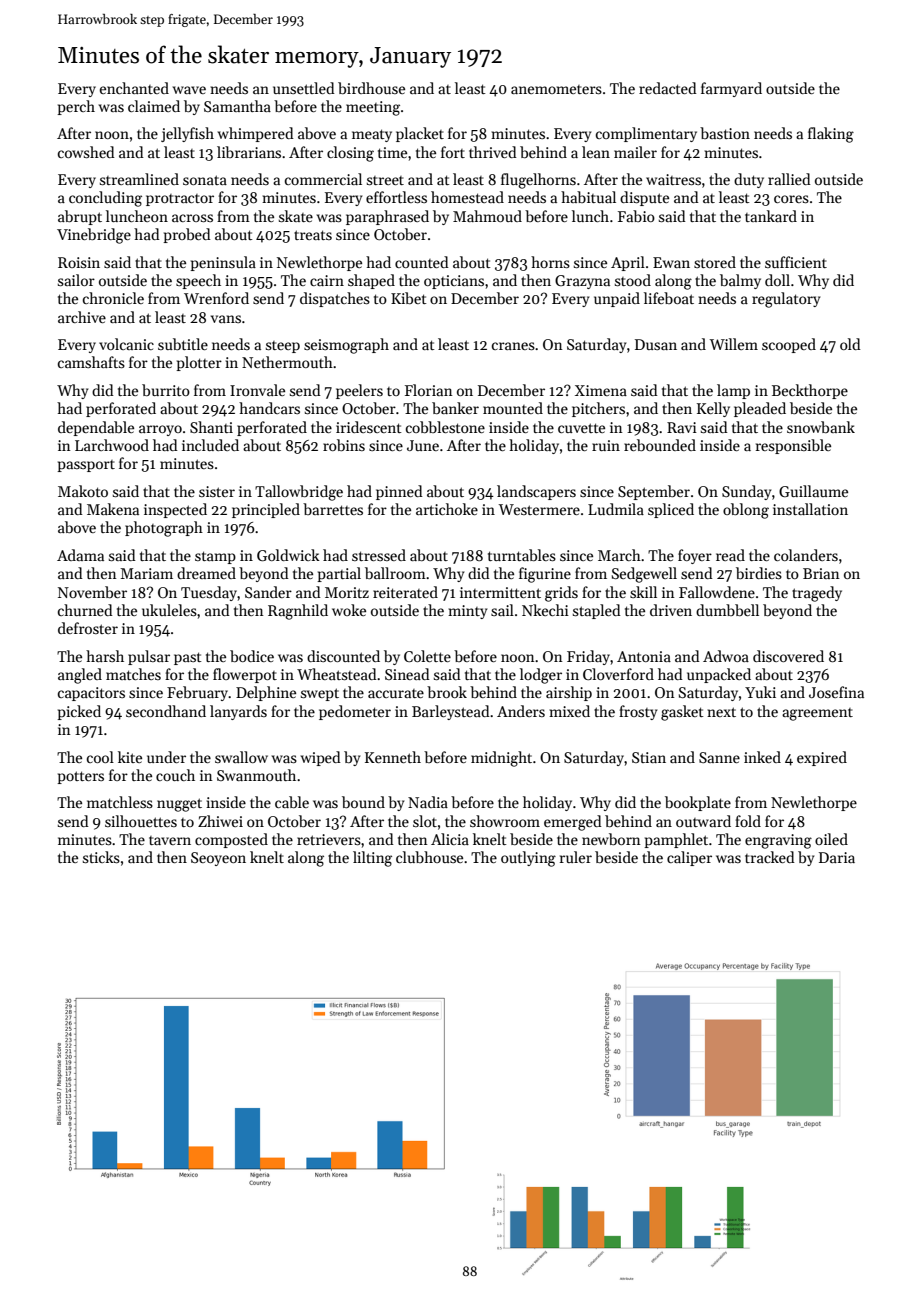 This image has height=1308, width=924. What do you see at coordinates (528, 859) in the image?
I see `outlying` at bounding box center [528, 859].
